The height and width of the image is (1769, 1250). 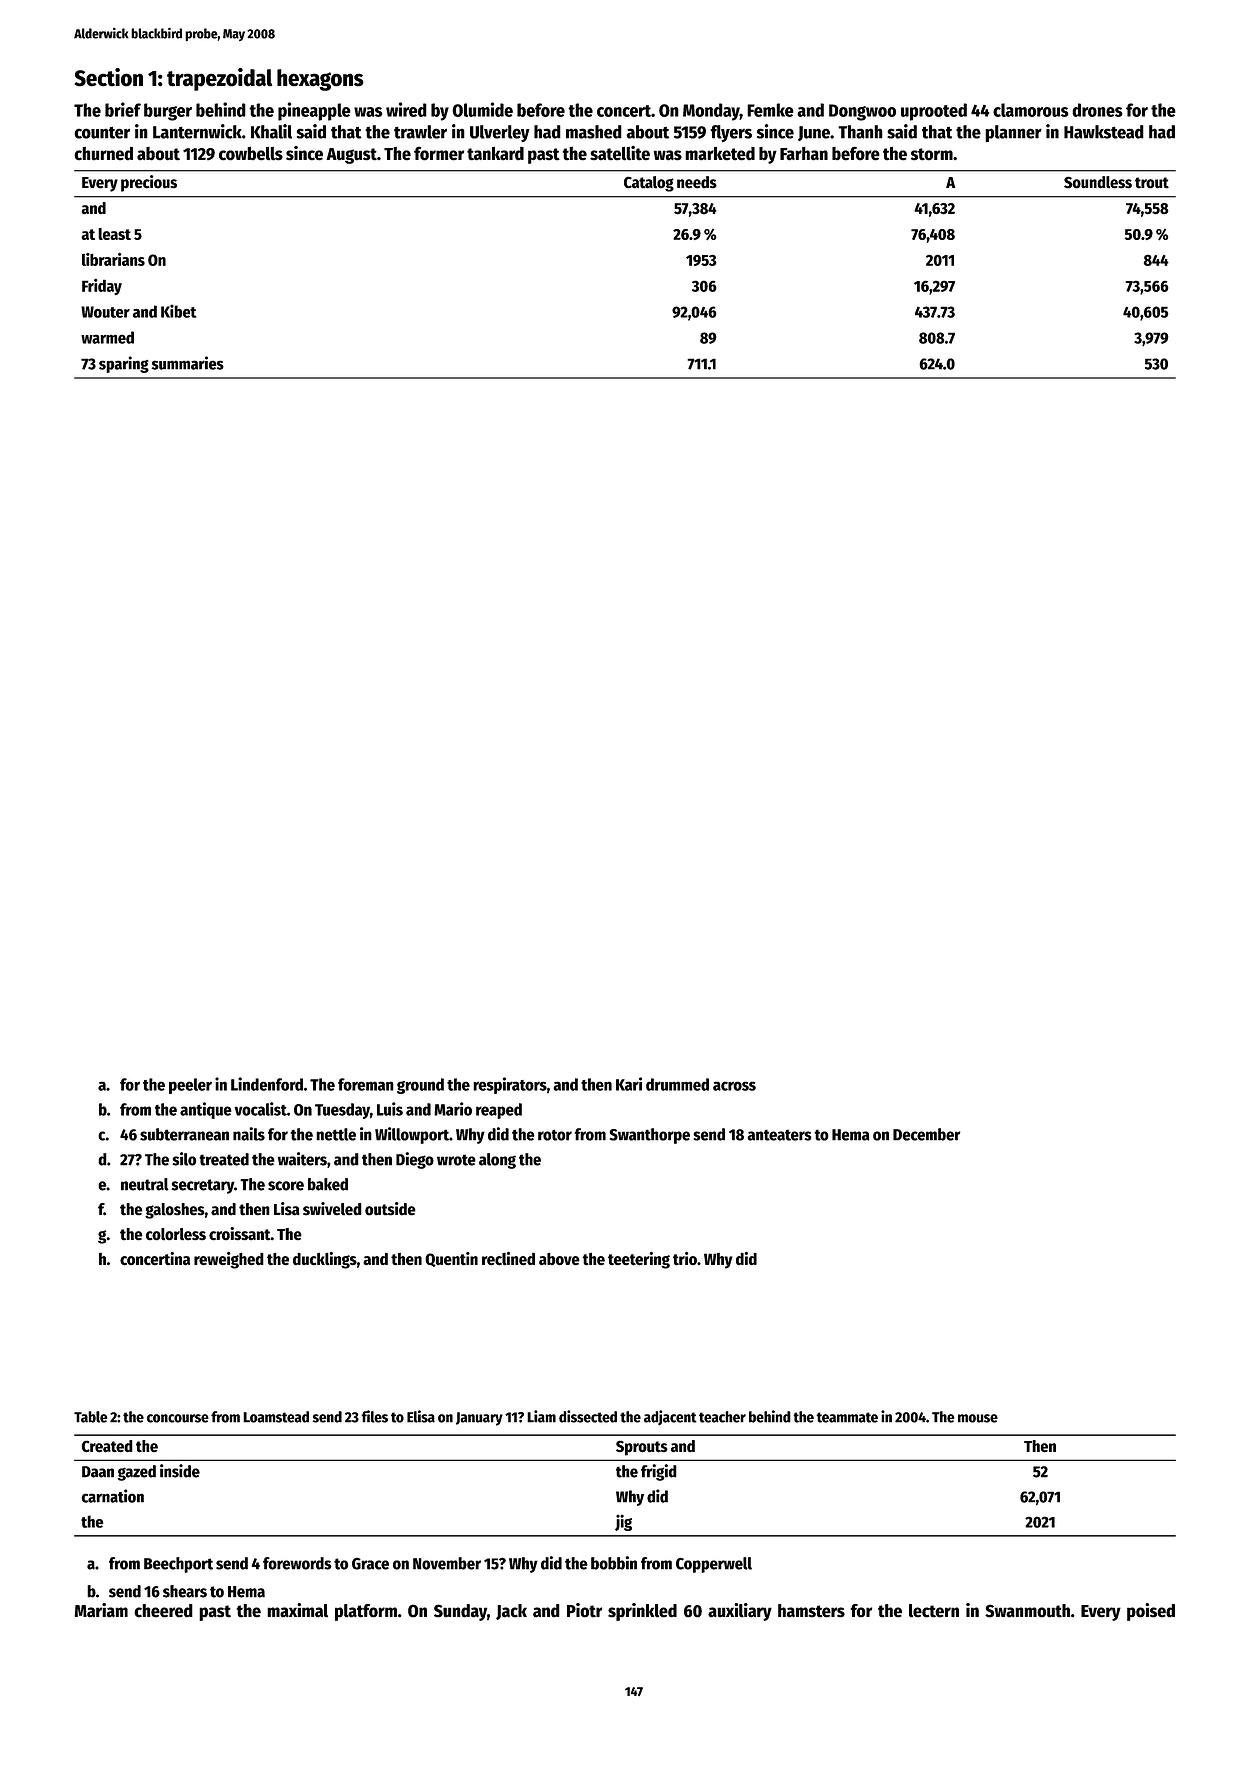 I want to click on frigid, so click(x=659, y=1472).
